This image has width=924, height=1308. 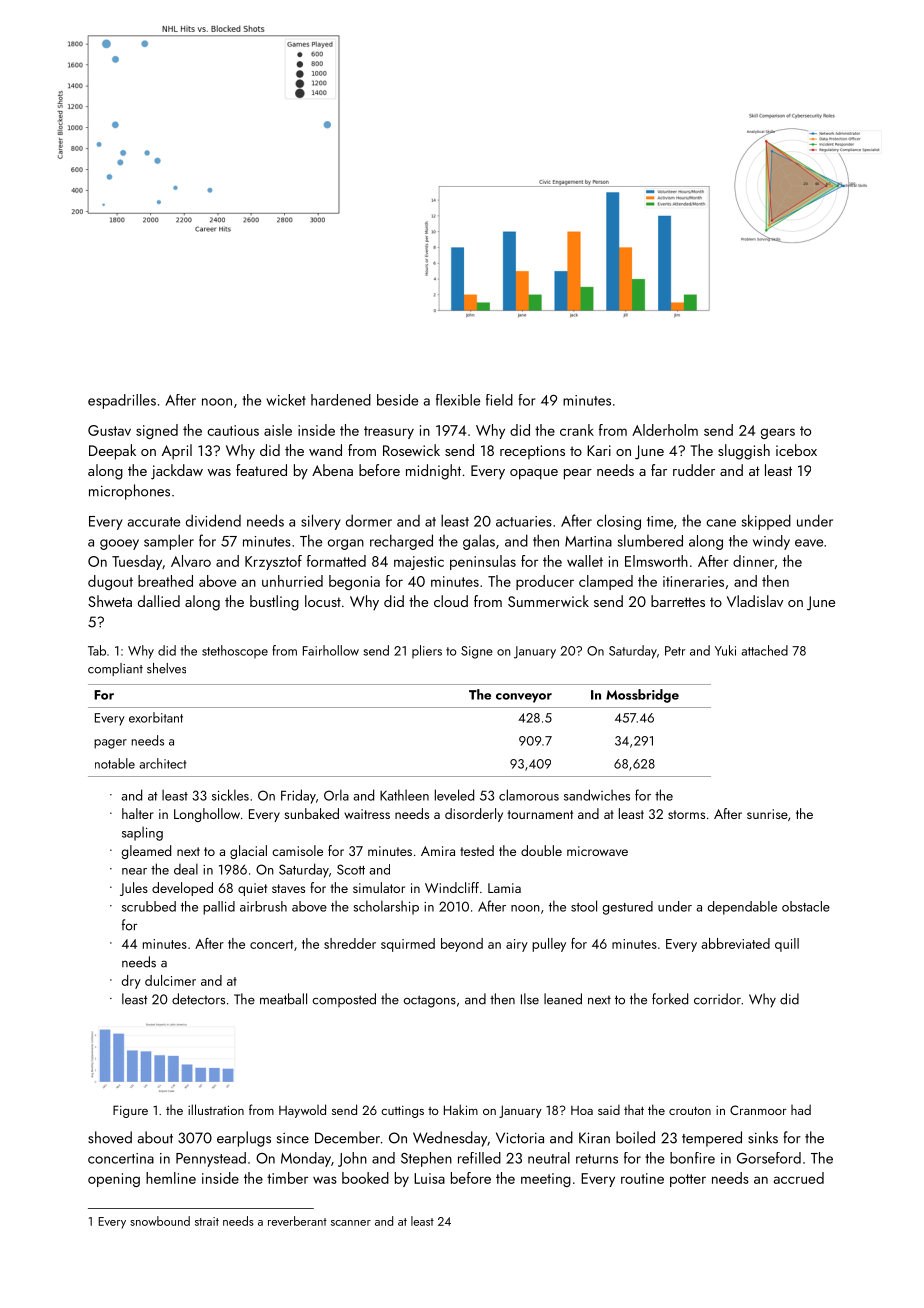 What do you see at coordinates (119, 544) in the image?
I see `gooey` at bounding box center [119, 544].
